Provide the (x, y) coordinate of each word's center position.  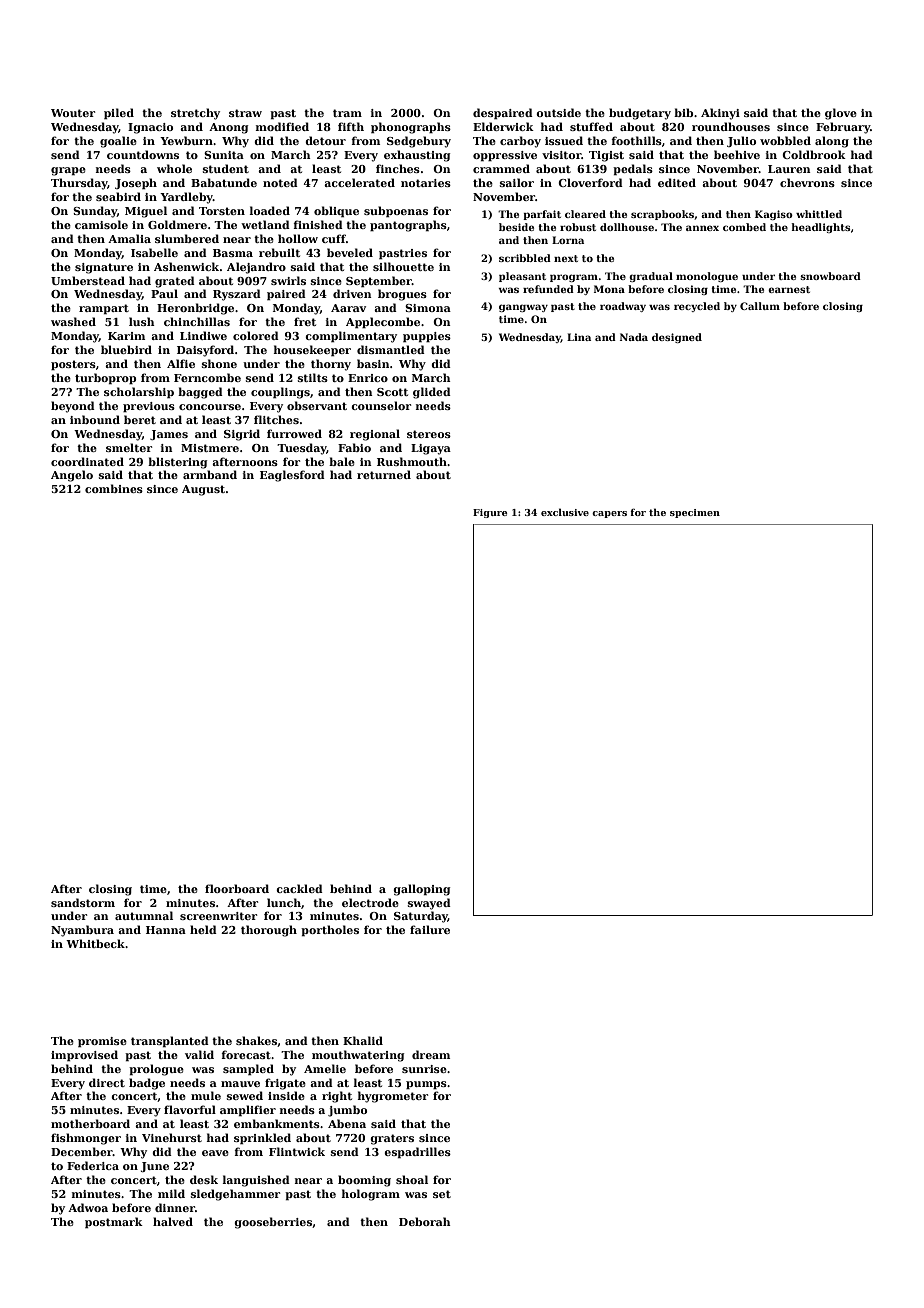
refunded (548, 289)
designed (677, 338)
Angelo (72, 476)
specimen (695, 513)
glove (841, 114)
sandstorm (83, 902)
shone (219, 363)
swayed (429, 904)
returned (384, 474)
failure (430, 929)
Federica (93, 1165)
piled (119, 113)
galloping (421, 890)
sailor (517, 182)
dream (431, 1054)
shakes (256, 1040)
